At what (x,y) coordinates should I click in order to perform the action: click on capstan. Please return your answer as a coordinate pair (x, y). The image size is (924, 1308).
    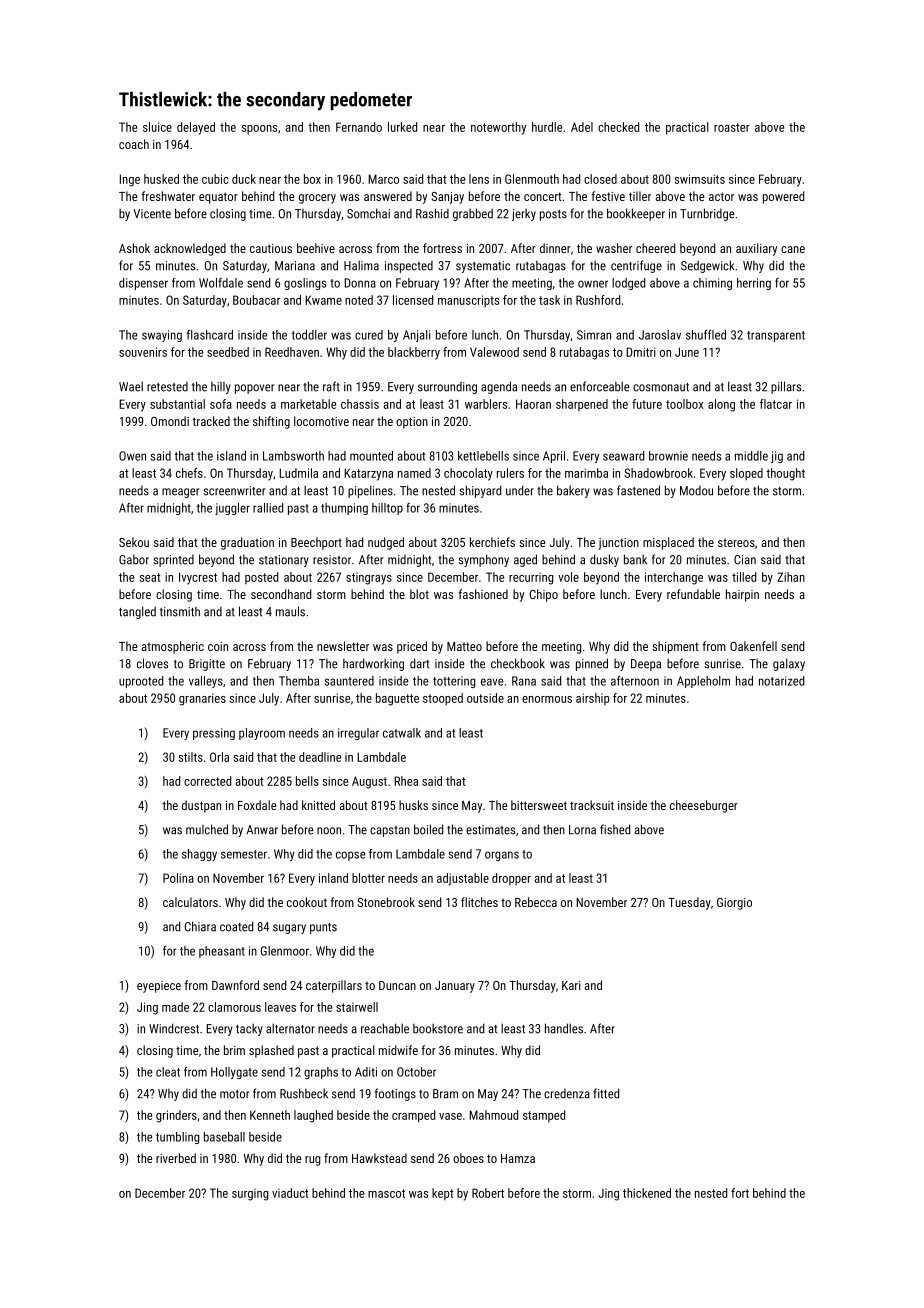
    Looking at the image, I should click on (390, 831).
